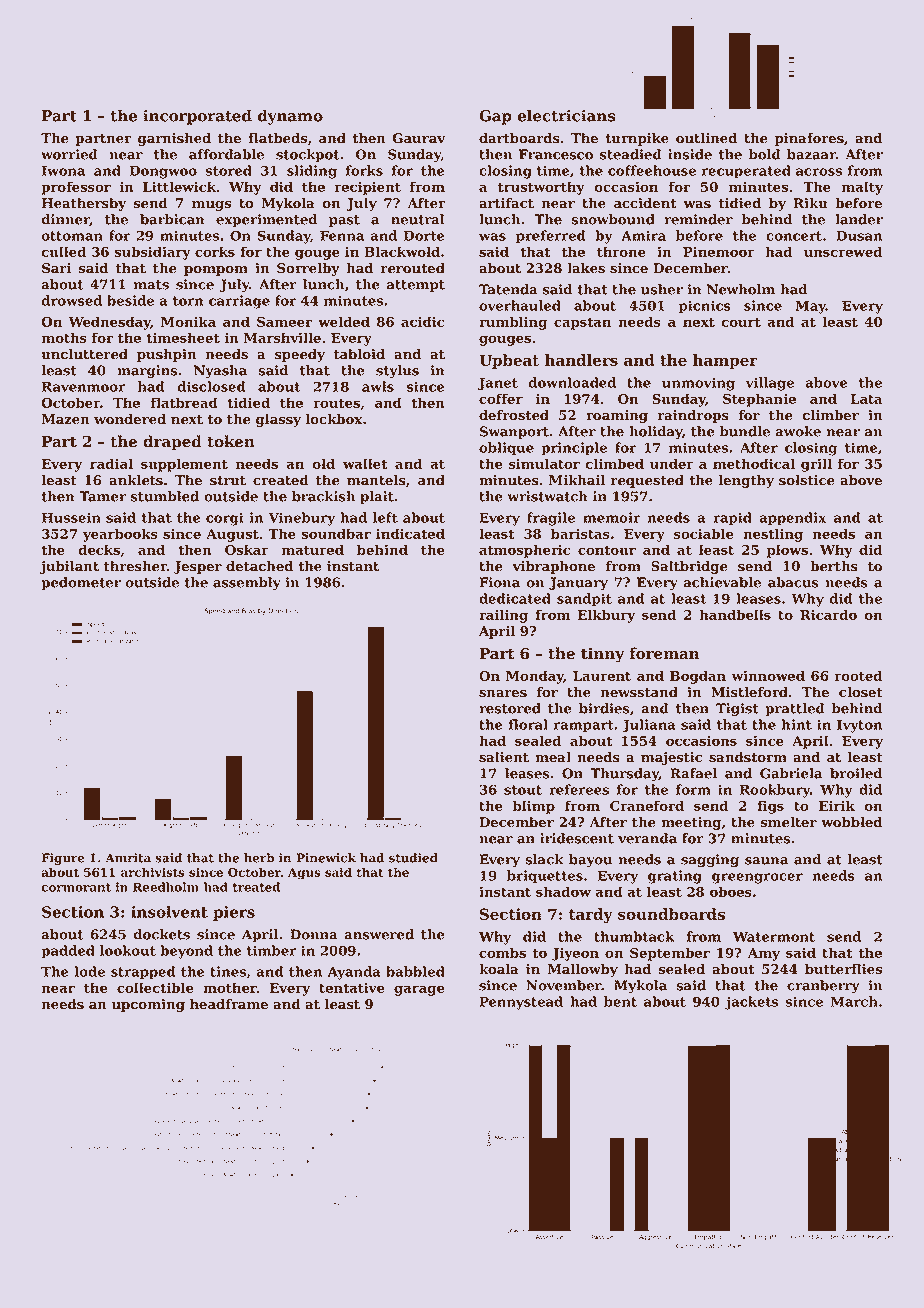 This page has height=1308, width=924. Describe the element at coordinates (148, 1005) in the page. I see `upcoming` at that location.
